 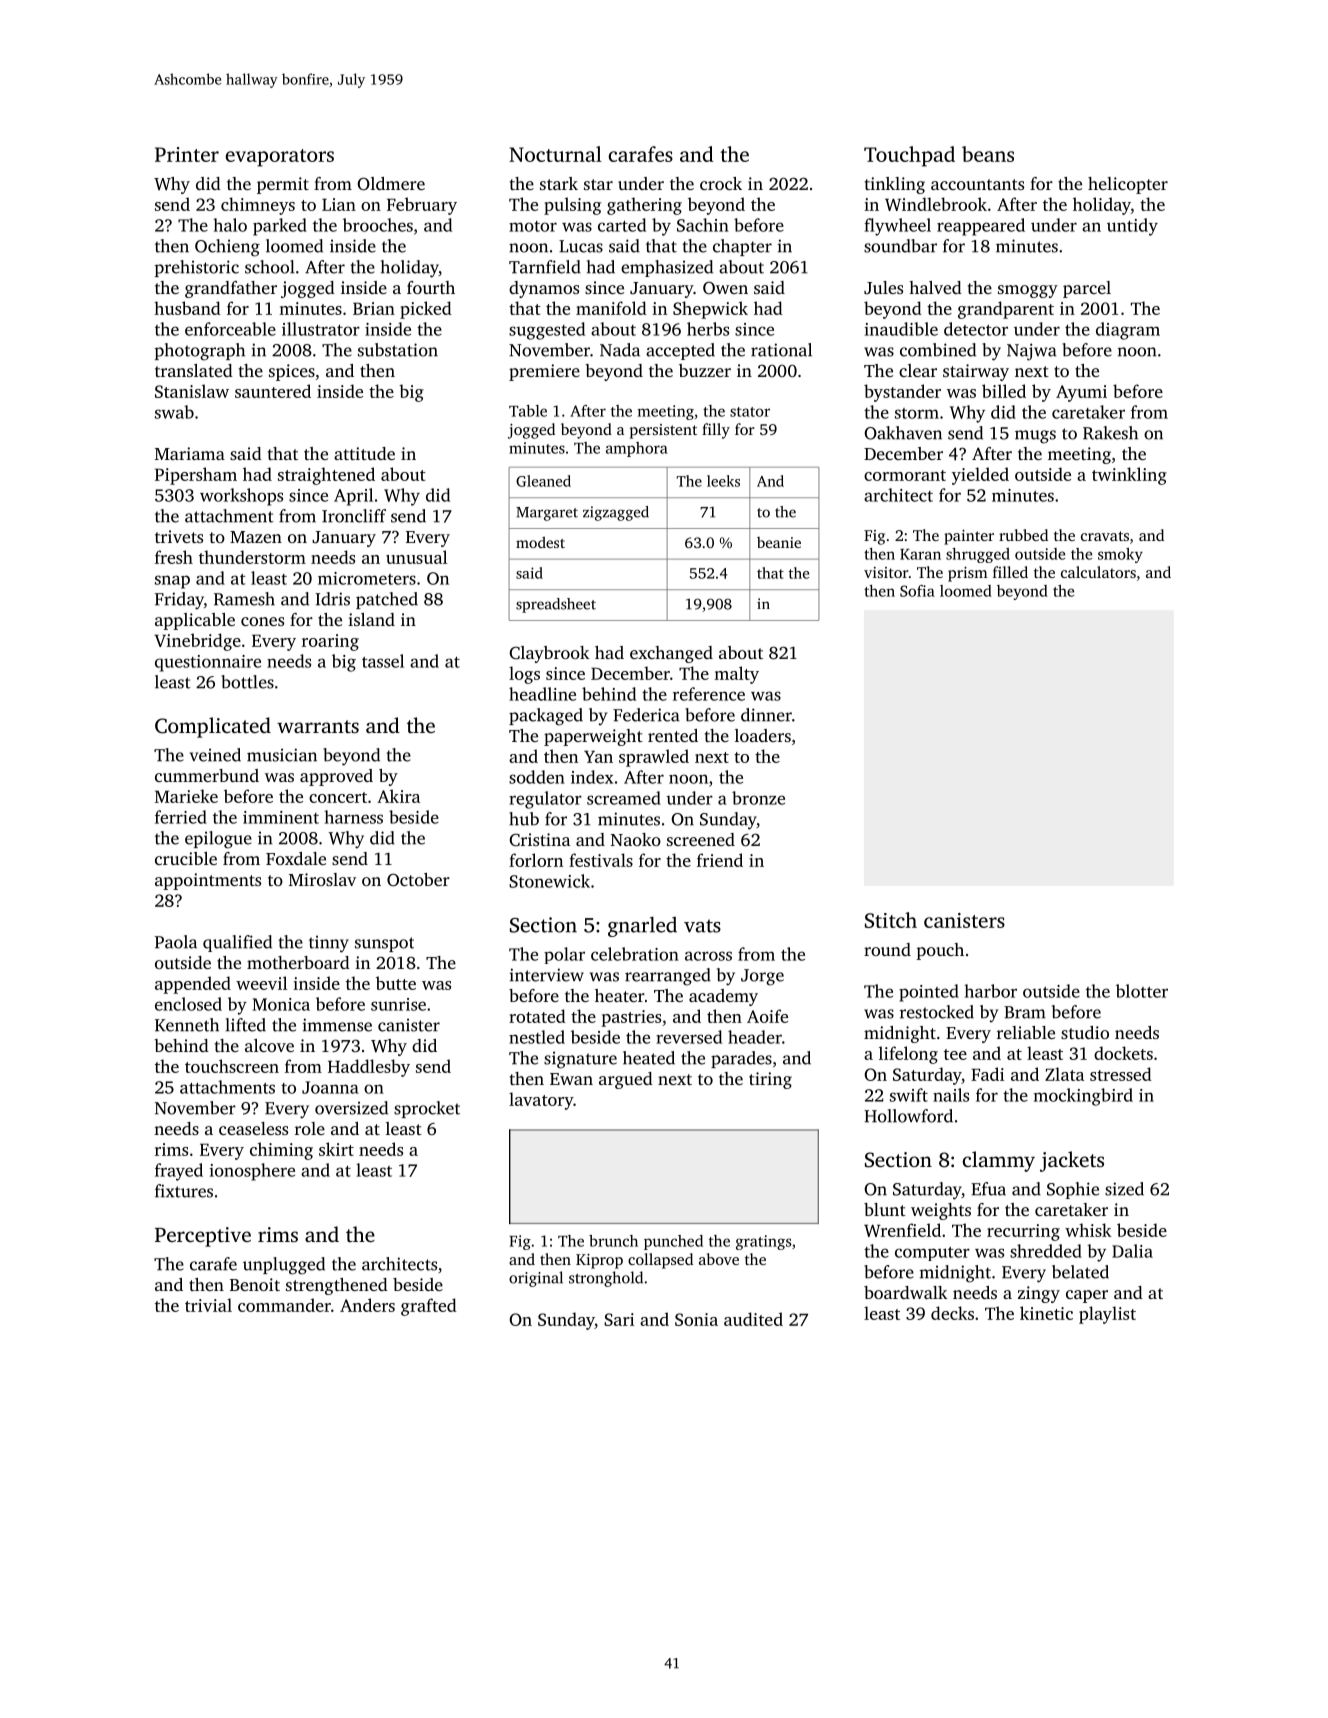 I want to click on crock, so click(x=721, y=183).
